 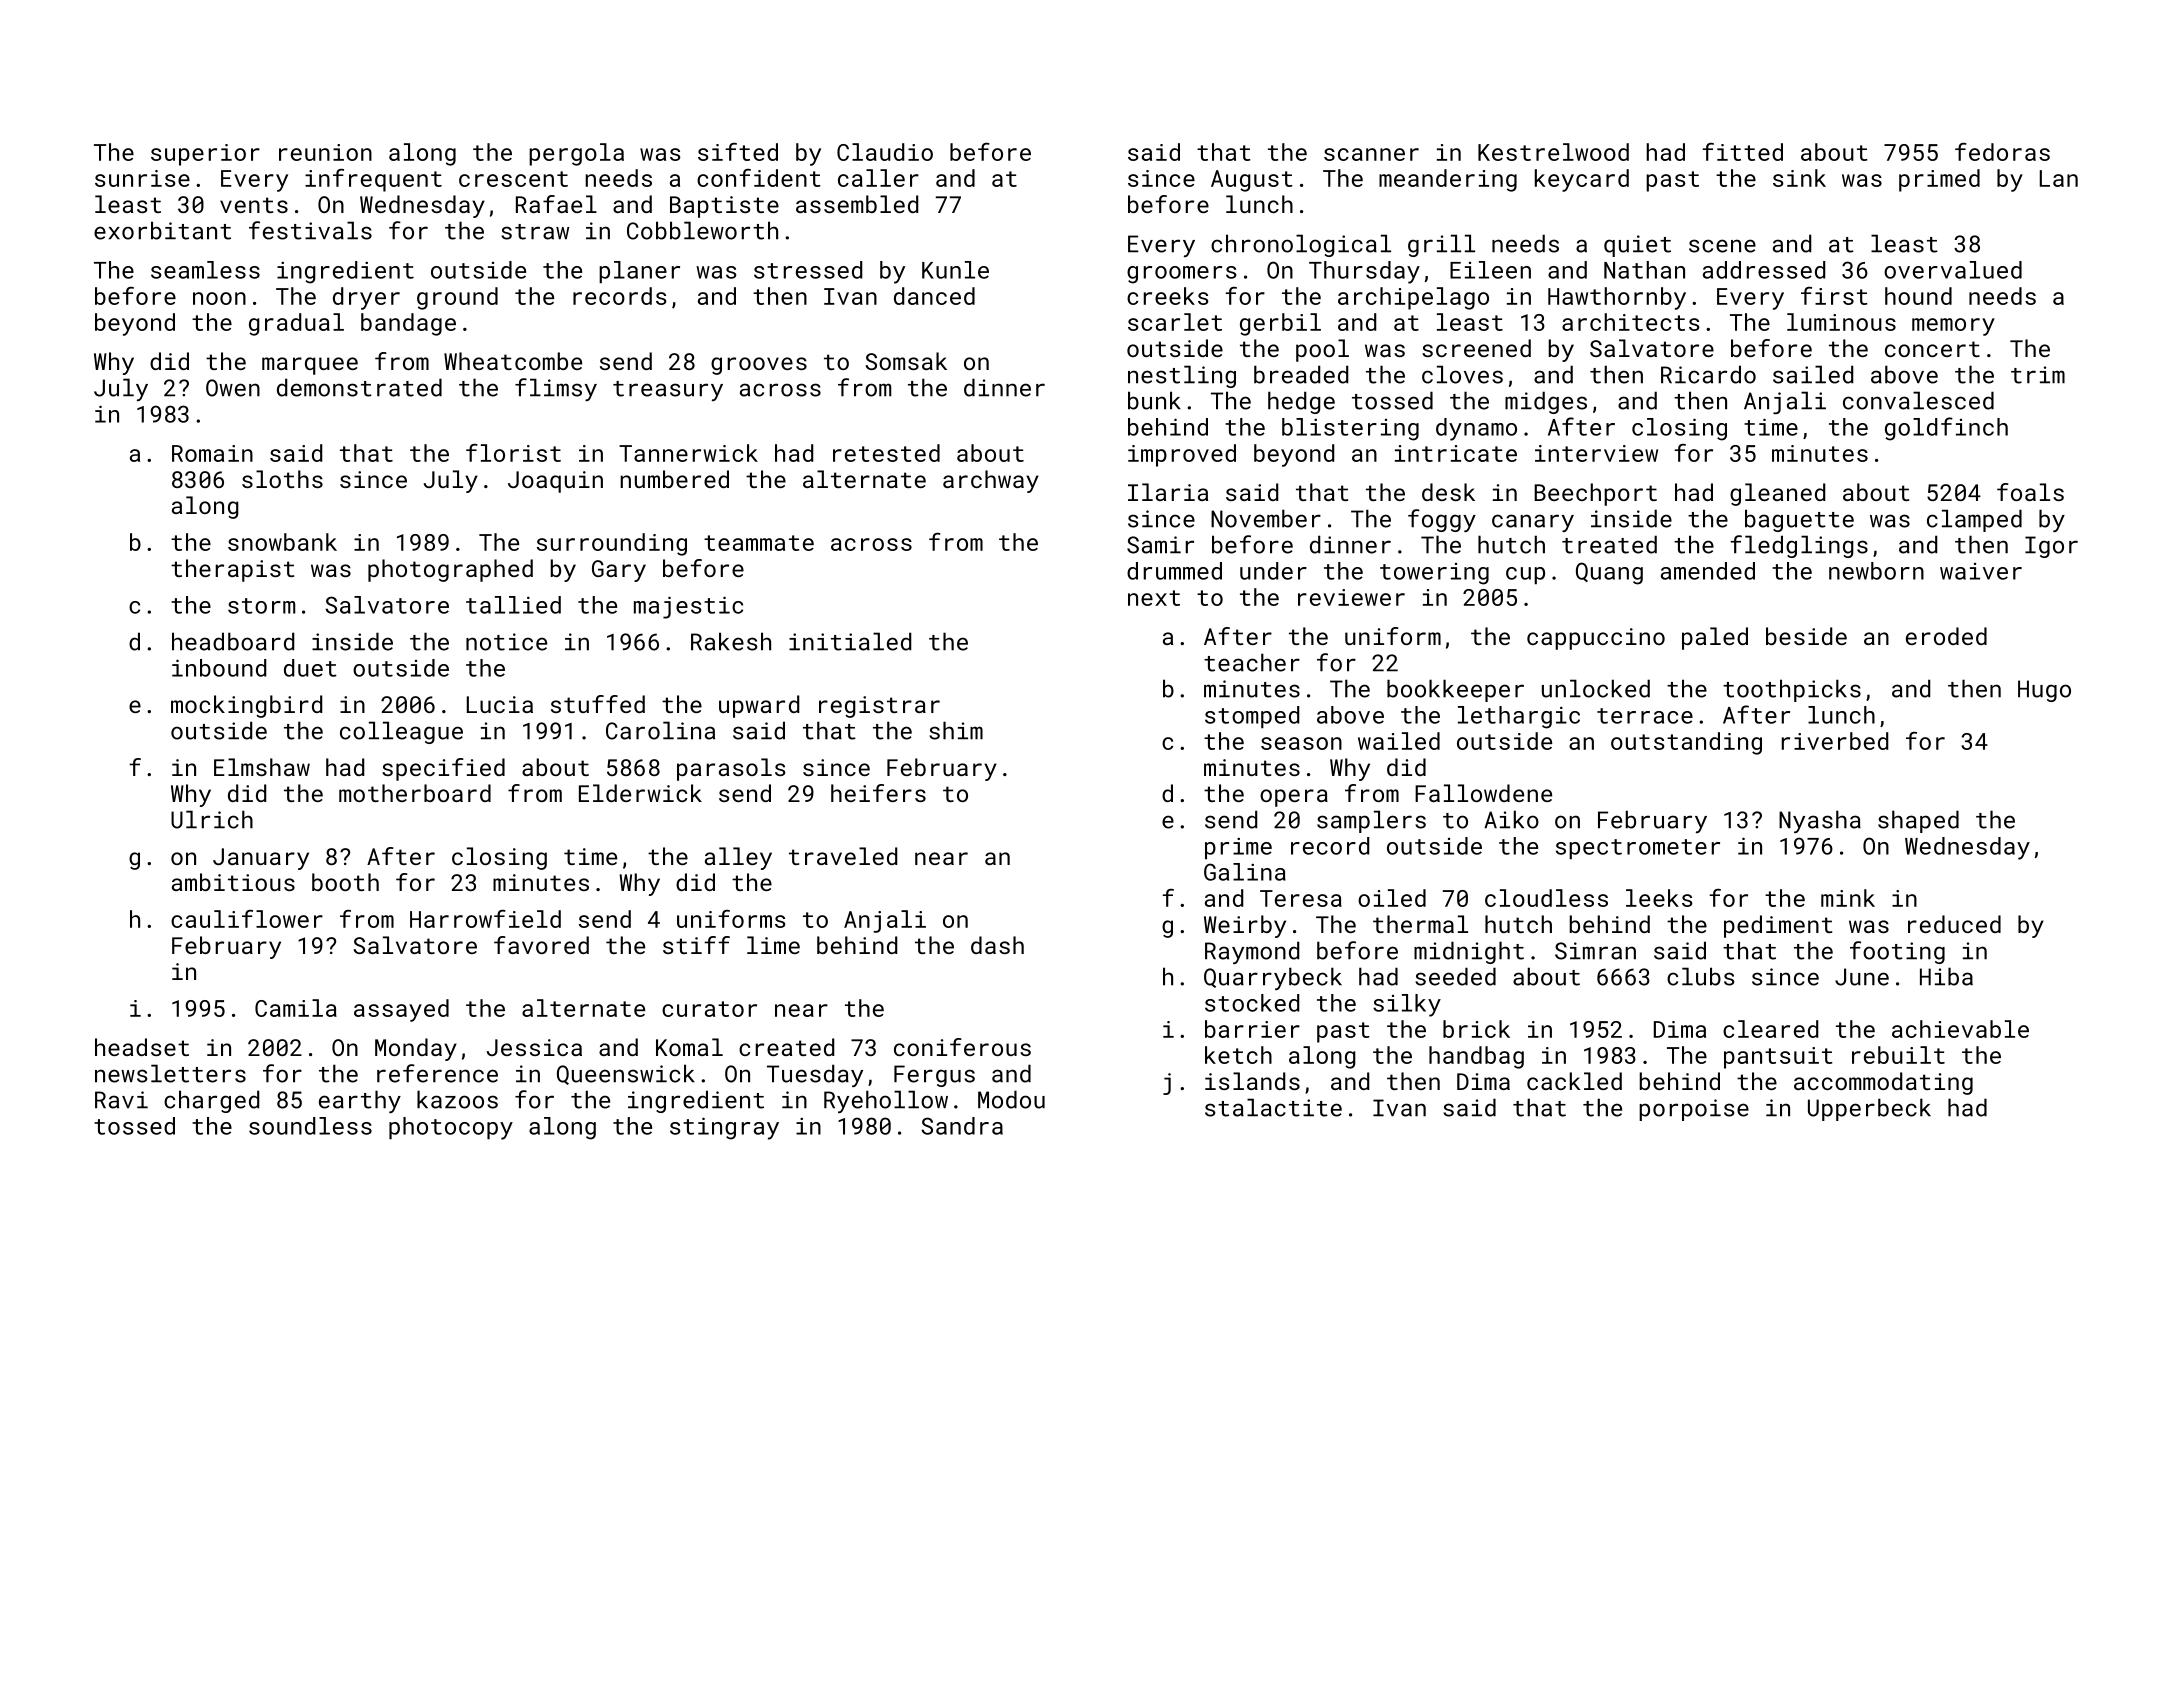 I want to click on sloths, so click(x=282, y=479).
